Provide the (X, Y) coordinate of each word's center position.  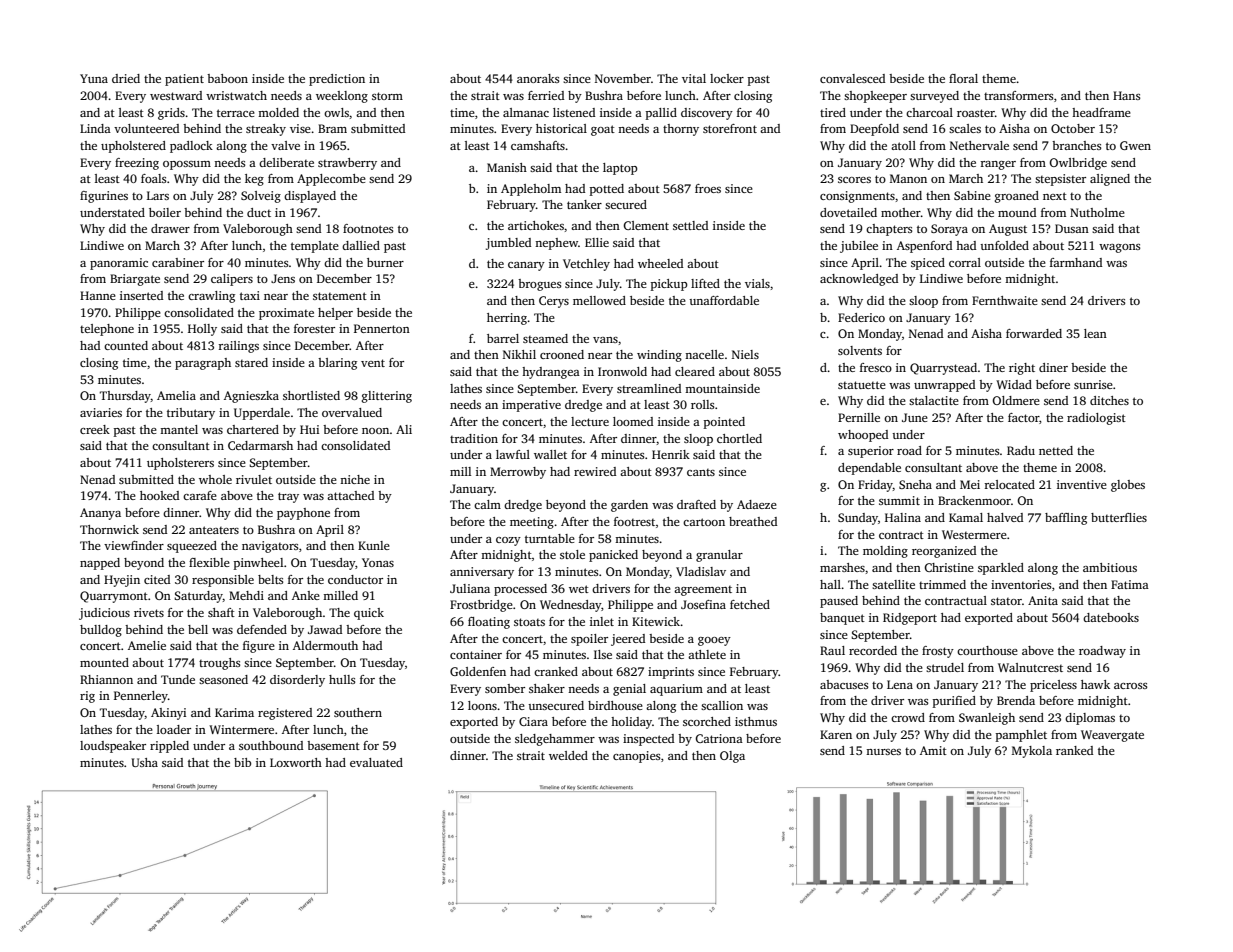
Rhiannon (106, 679)
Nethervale (979, 145)
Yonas (378, 562)
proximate (286, 314)
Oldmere (1016, 400)
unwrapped (944, 386)
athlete (707, 654)
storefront (730, 128)
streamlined (649, 388)
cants (701, 472)
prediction (337, 80)
